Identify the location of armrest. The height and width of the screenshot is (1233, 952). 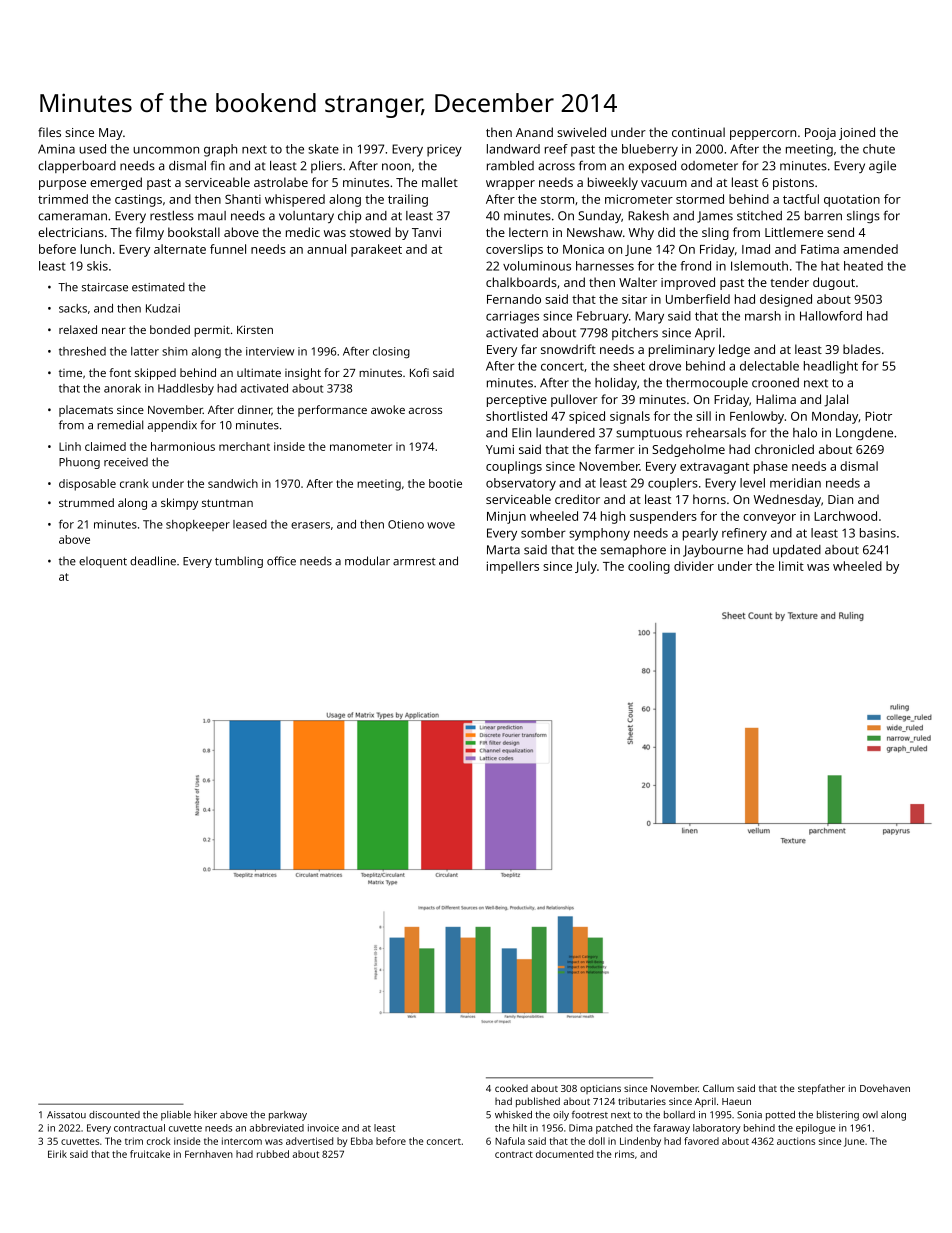
(414, 562).
